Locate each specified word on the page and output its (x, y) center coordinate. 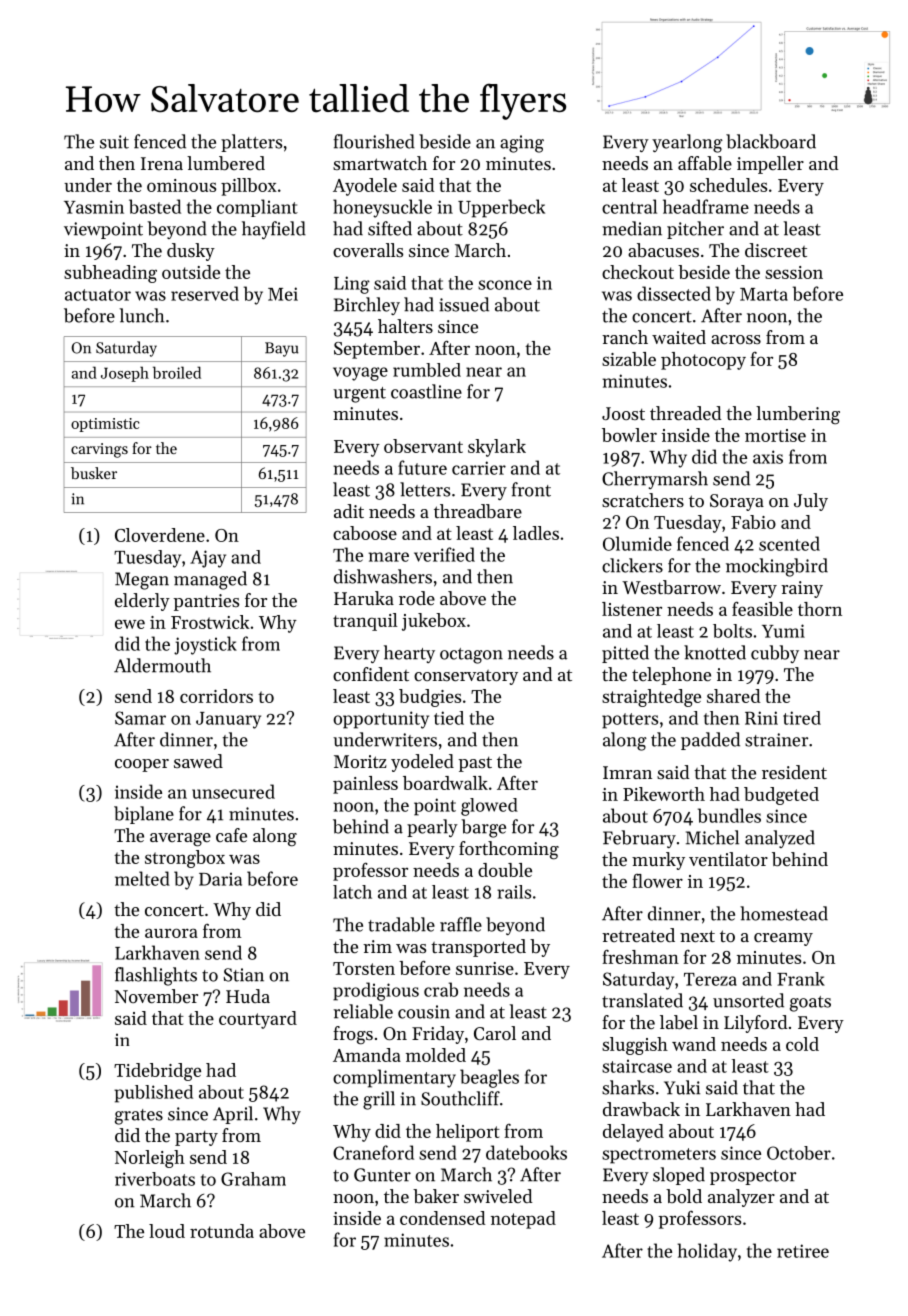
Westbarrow (671, 587)
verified (444, 554)
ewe (130, 624)
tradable (401, 924)
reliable (363, 1011)
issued (464, 304)
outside (191, 272)
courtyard (258, 1020)
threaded (686, 413)
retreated (638, 935)
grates (139, 1117)
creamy (783, 939)
